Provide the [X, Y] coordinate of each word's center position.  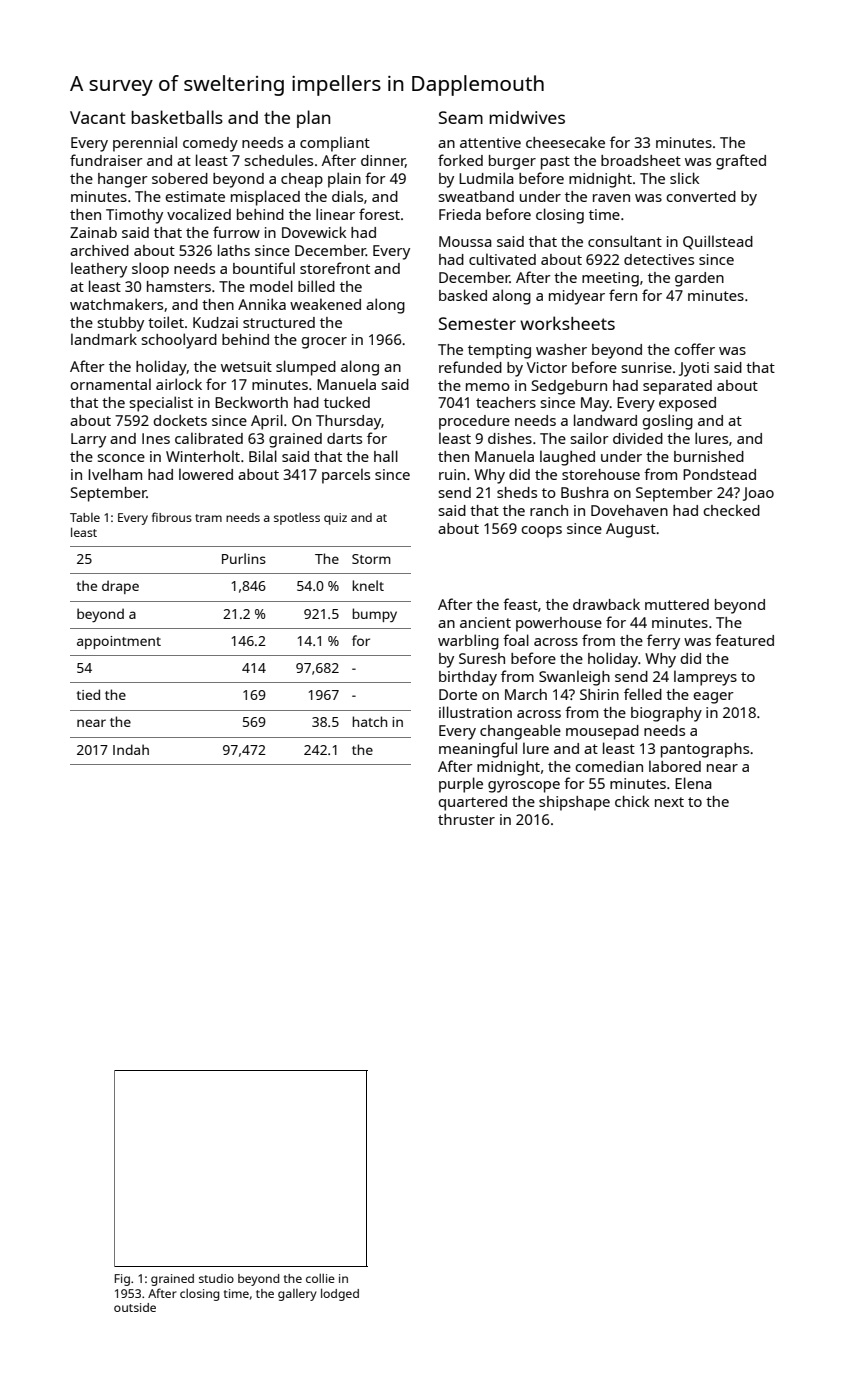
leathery [99, 270]
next [669, 802]
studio [216, 1278]
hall [386, 456]
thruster [466, 819]
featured [744, 640]
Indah [131, 749]
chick [632, 801]
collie [320, 1278]
